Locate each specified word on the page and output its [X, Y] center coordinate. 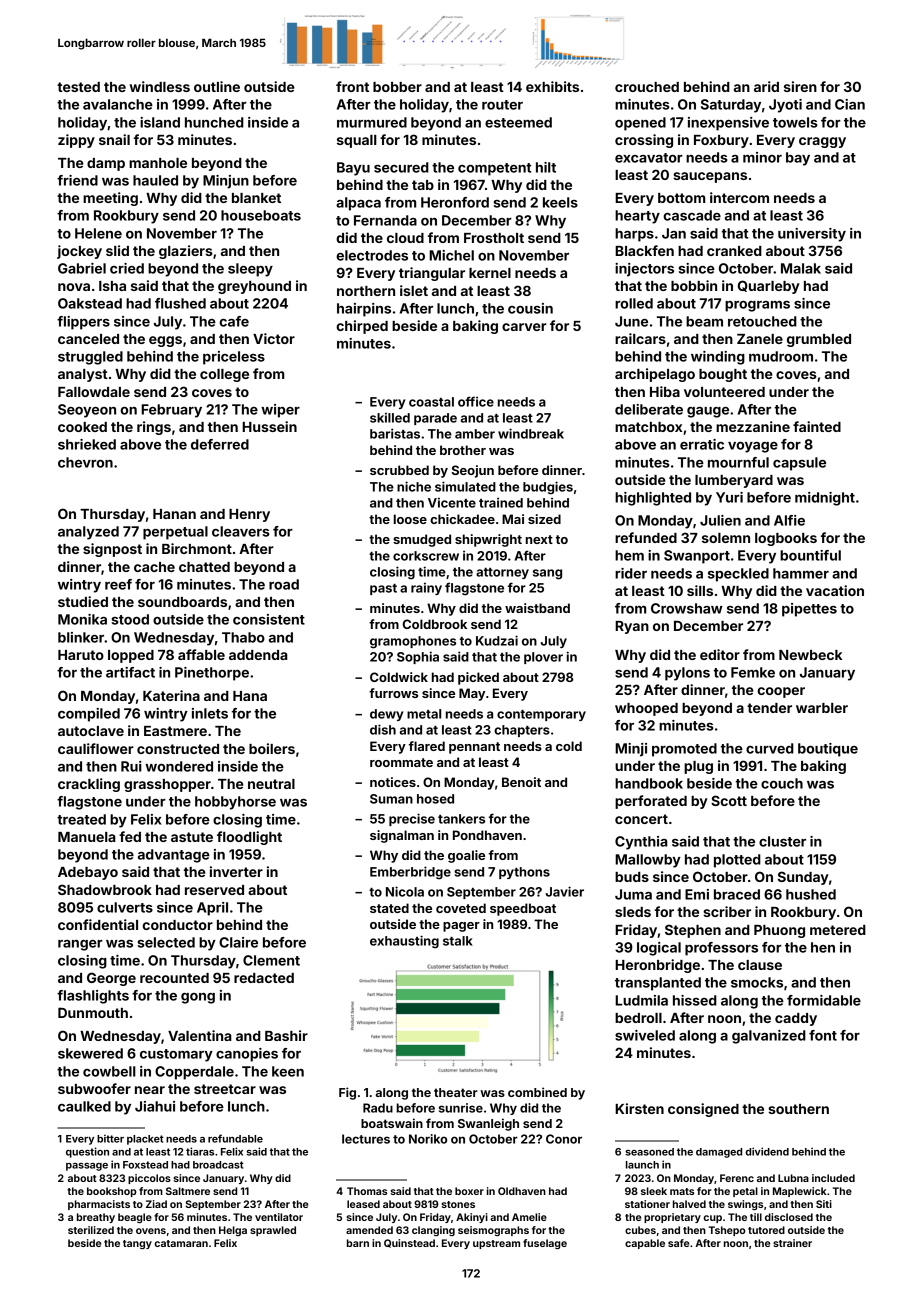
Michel [451, 255]
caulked [84, 1106]
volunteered [724, 392]
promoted [684, 750]
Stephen [693, 931]
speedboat [523, 909]
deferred [220, 444]
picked [478, 678]
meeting [110, 199]
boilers [272, 748]
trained [501, 503]
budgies [548, 488]
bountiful [810, 555]
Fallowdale [94, 392]
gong [198, 998]
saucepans [710, 177]
